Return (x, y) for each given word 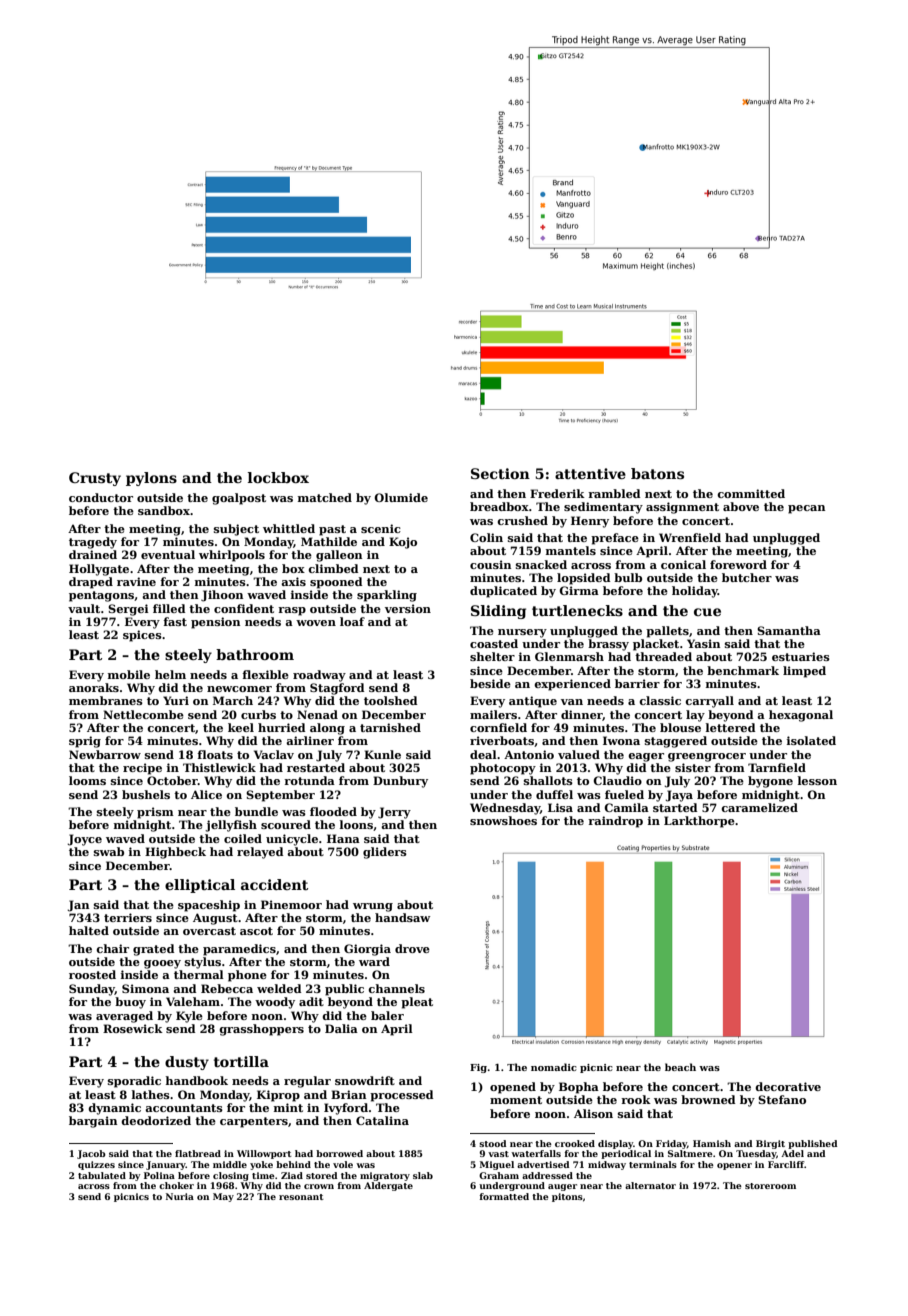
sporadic (134, 1082)
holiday (695, 592)
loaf (352, 621)
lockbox (278, 477)
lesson (817, 780)
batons (657, 473)
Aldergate (388, 1186)
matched (325, 497)
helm (170, 674)
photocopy (503, 769)
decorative (788, 1086)
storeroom (770, 1186)
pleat (417, 1003)
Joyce (84, 840)
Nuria (180, 1196)
